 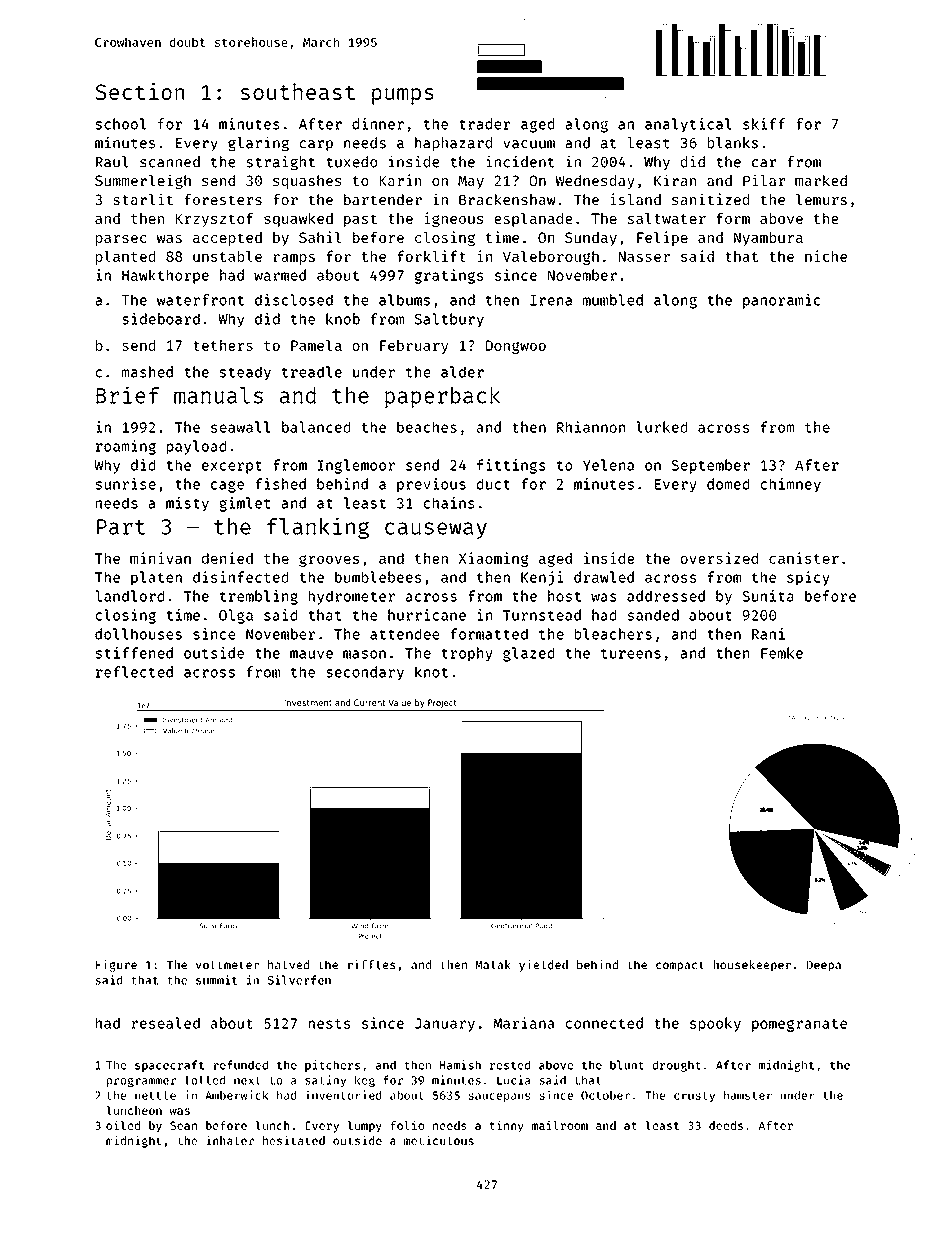 I want to click on canister, so click(x=804, y=558).
